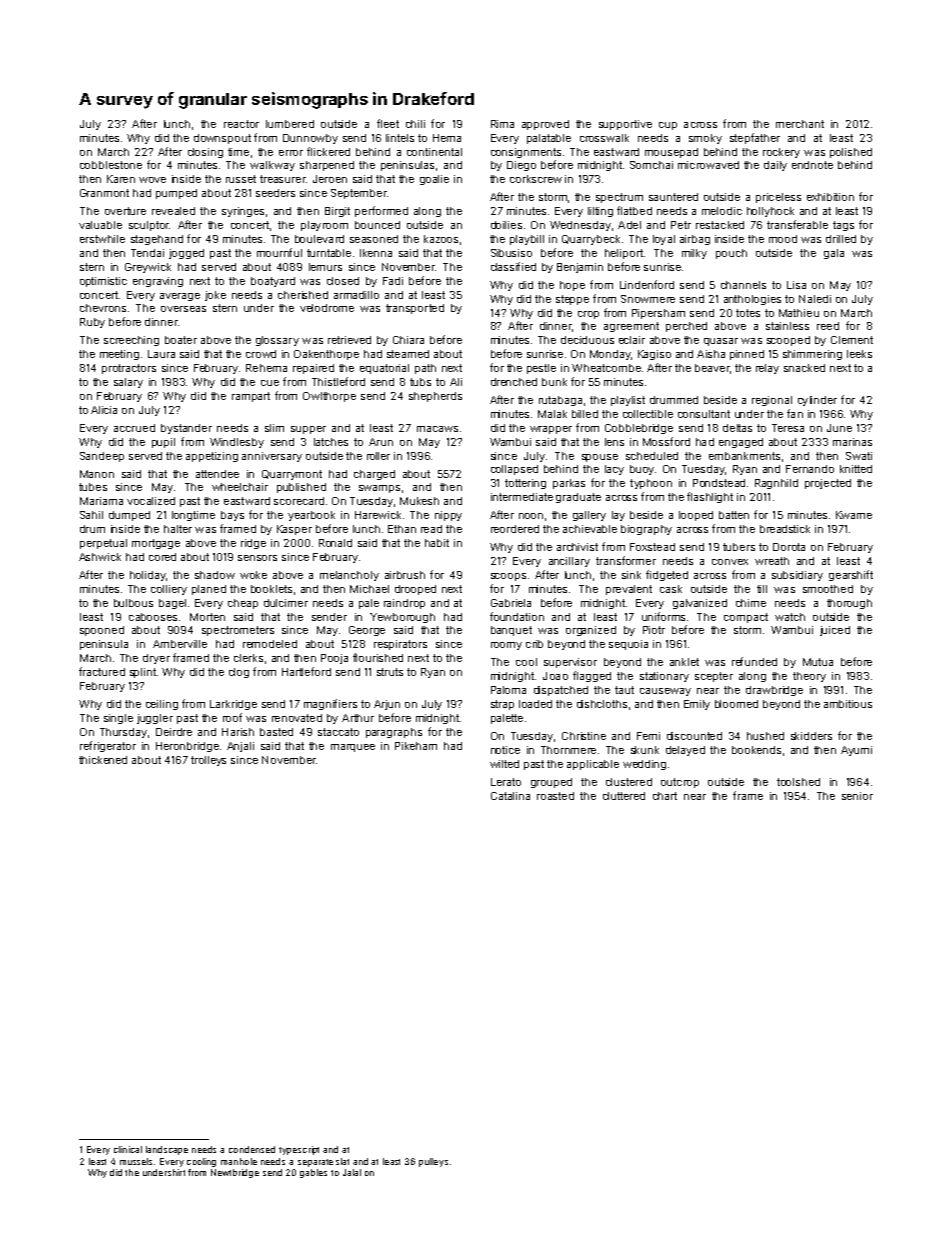 The image size is (952, 1233). Describe the element at coordinates (433, 1162) in the image. I see `pulleys` at that location.
